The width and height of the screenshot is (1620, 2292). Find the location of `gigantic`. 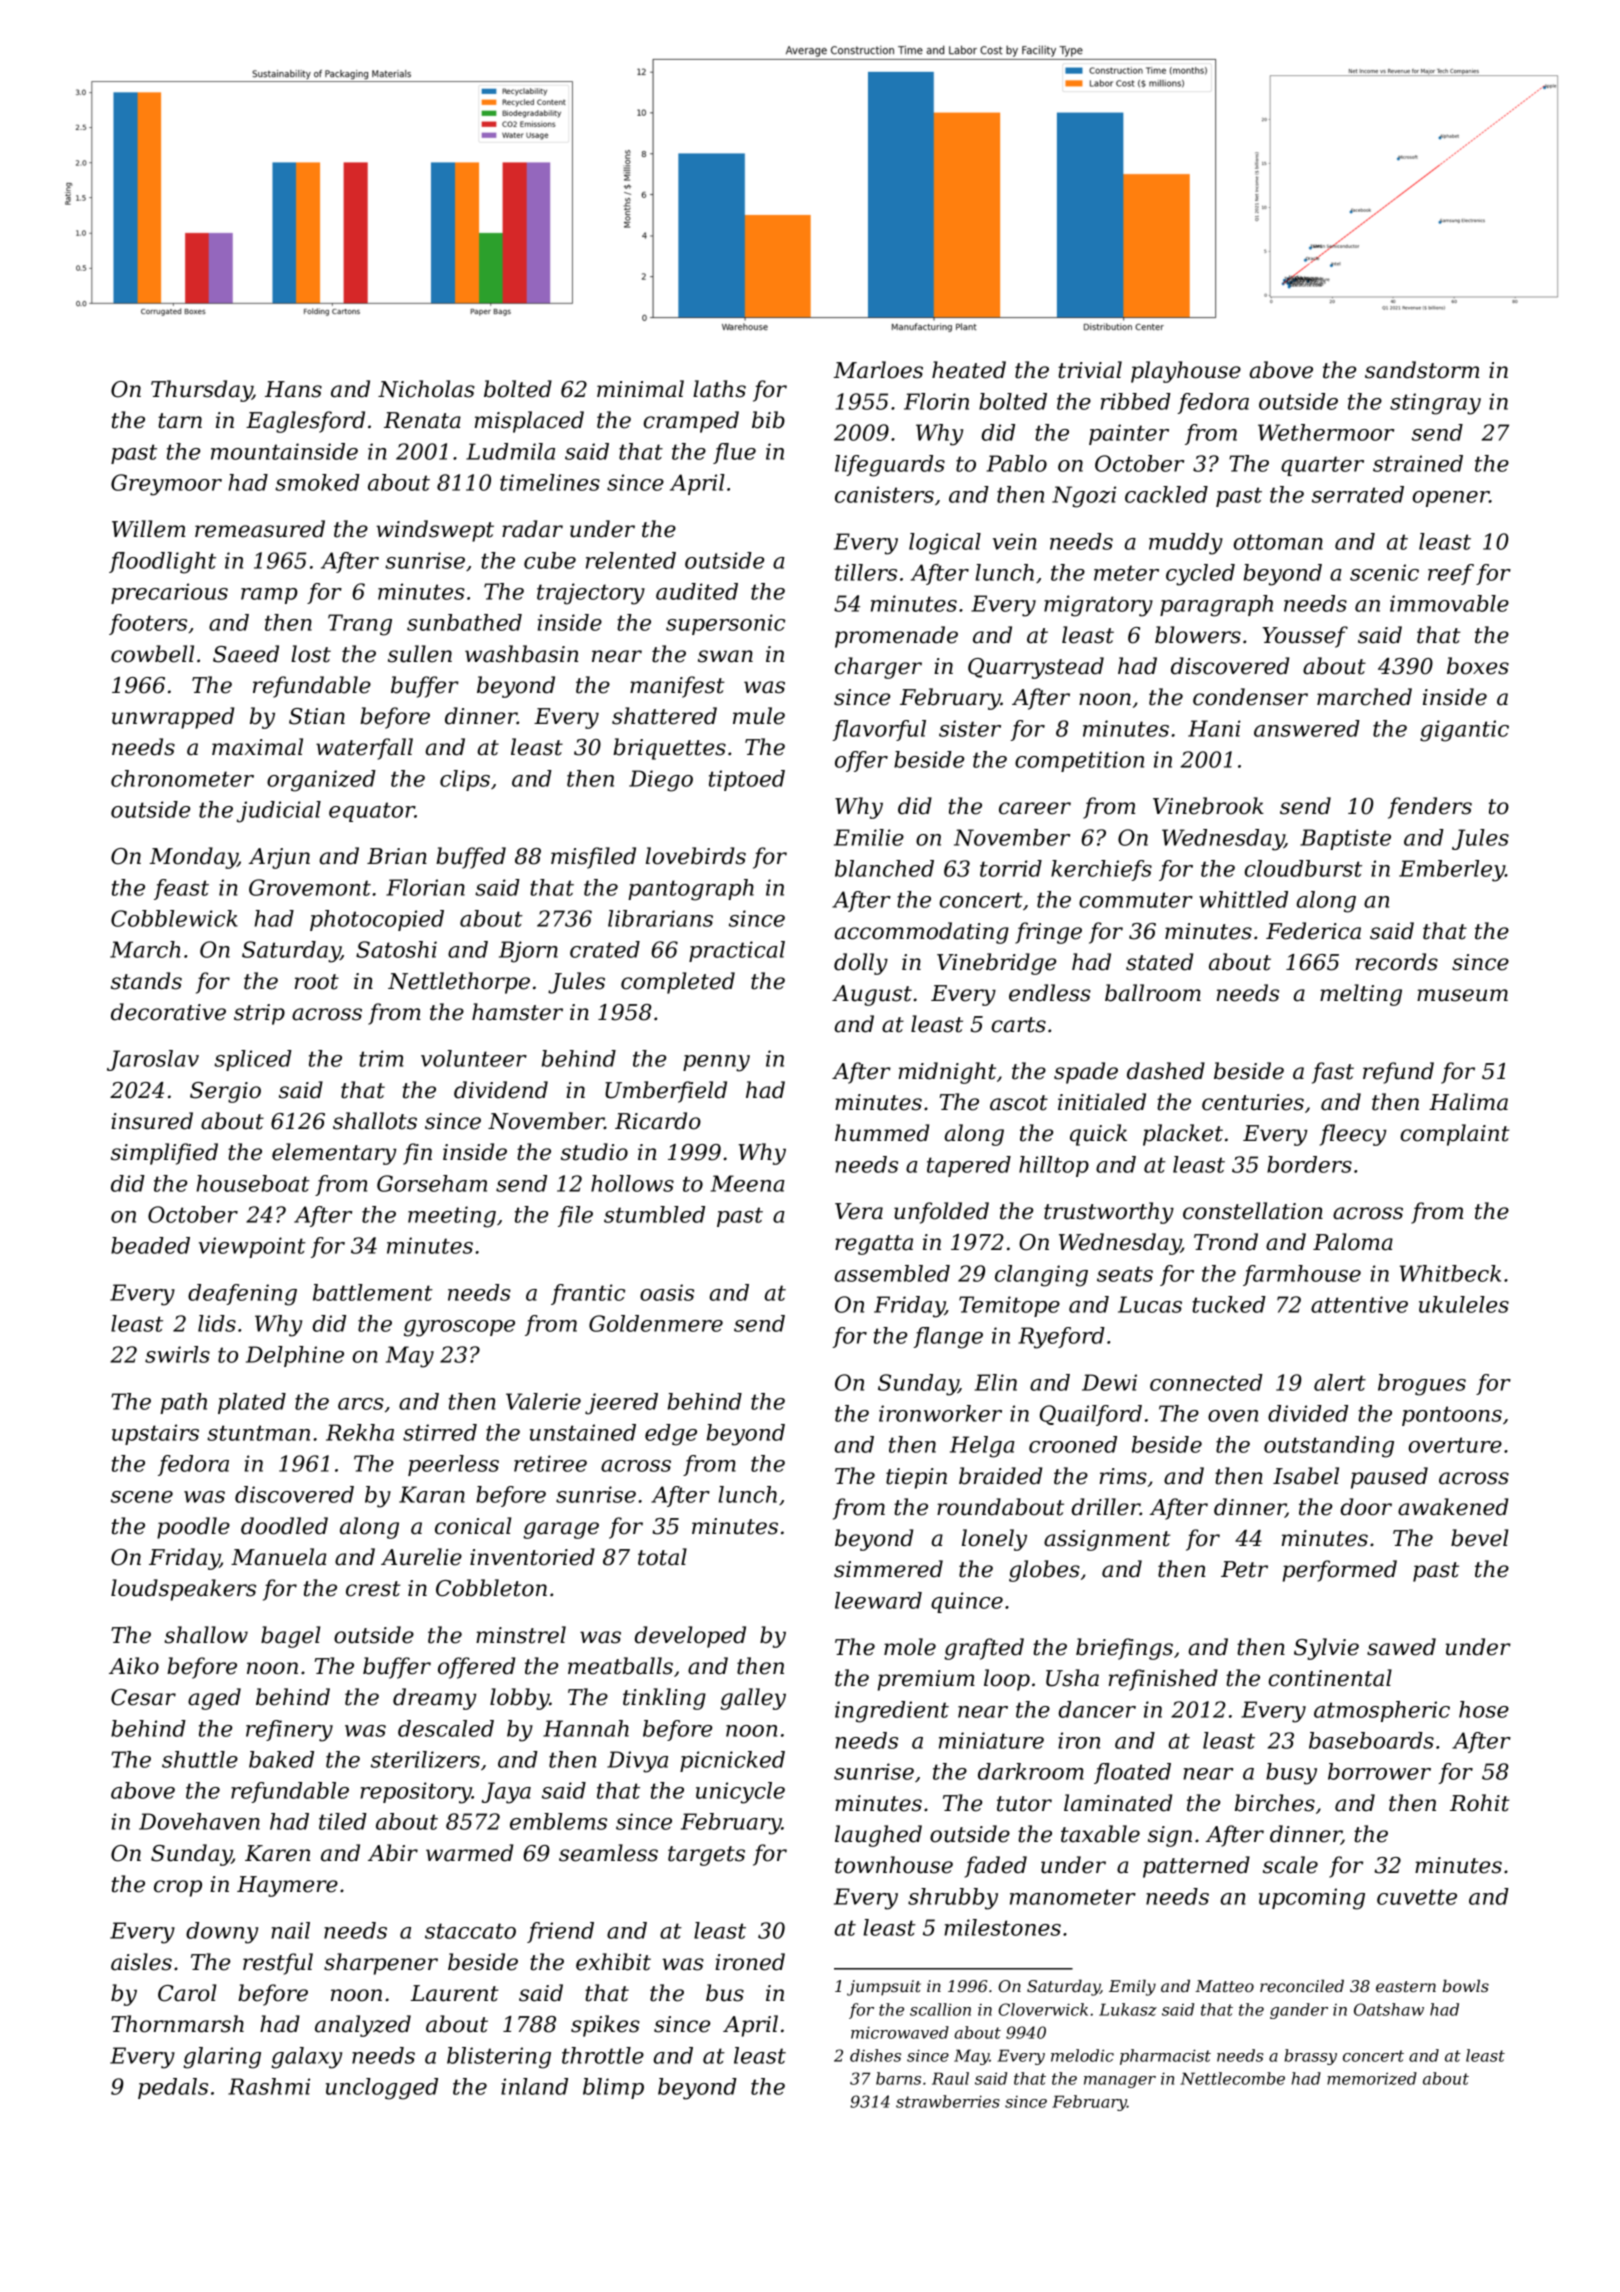

gigantic is located at coordinates (1464, 731).
